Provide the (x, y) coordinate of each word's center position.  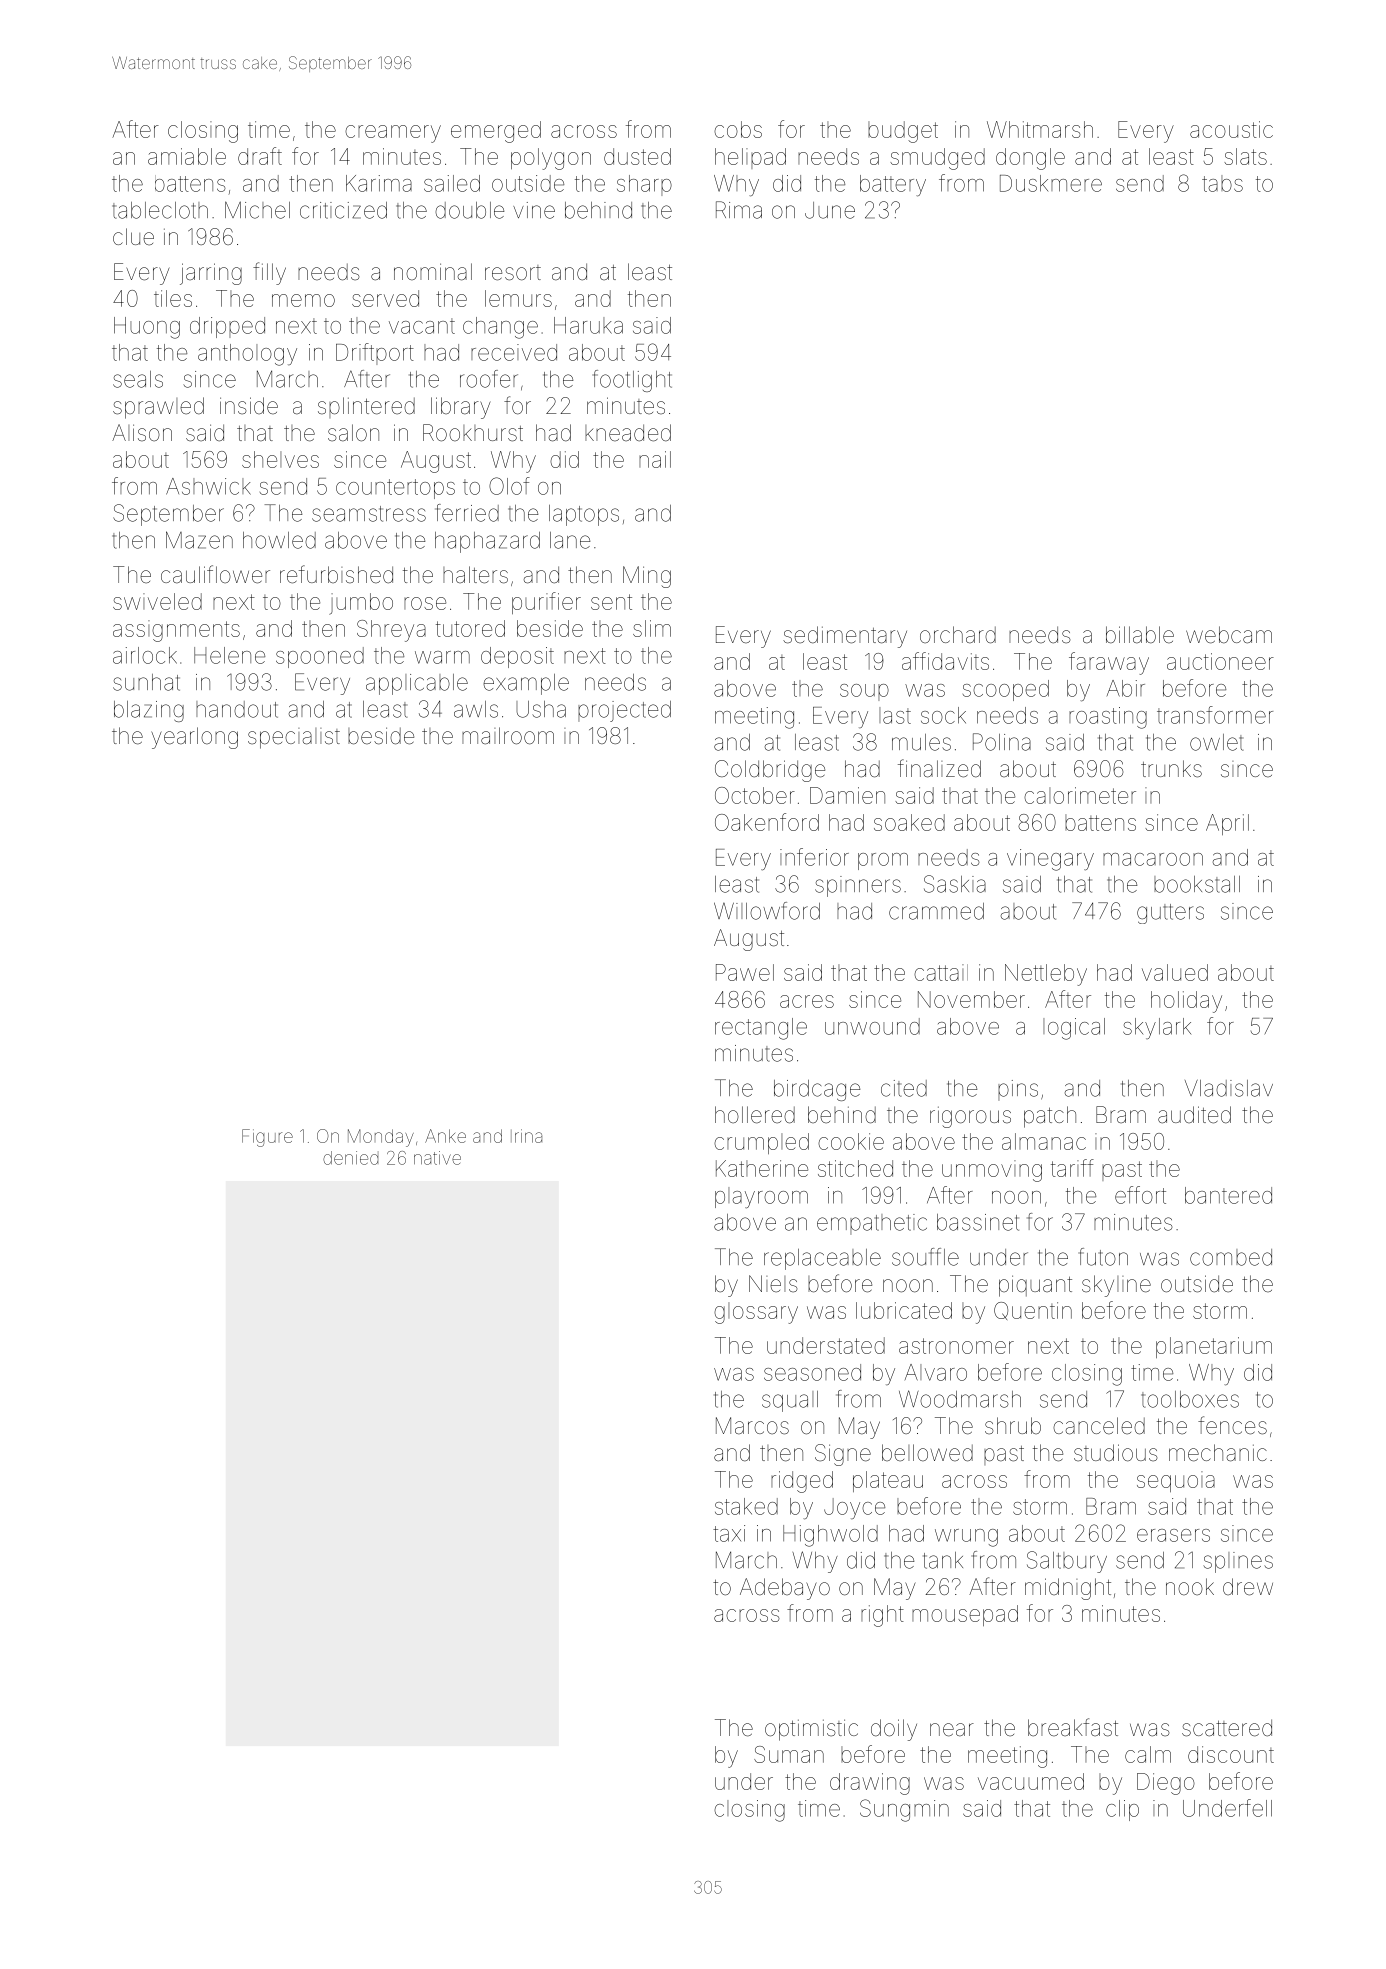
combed (1231, 1257)
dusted (637, 156)
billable (1140, 634)
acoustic (1231, 129)
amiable (187, 156)
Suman (789, 1754)
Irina (526, 1136)
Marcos (752, 1426)
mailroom (508, 736)
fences (1232, 1425)
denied (350, 1158)
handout (237, 709)
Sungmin (904, 1810)
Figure (267, 1138)
